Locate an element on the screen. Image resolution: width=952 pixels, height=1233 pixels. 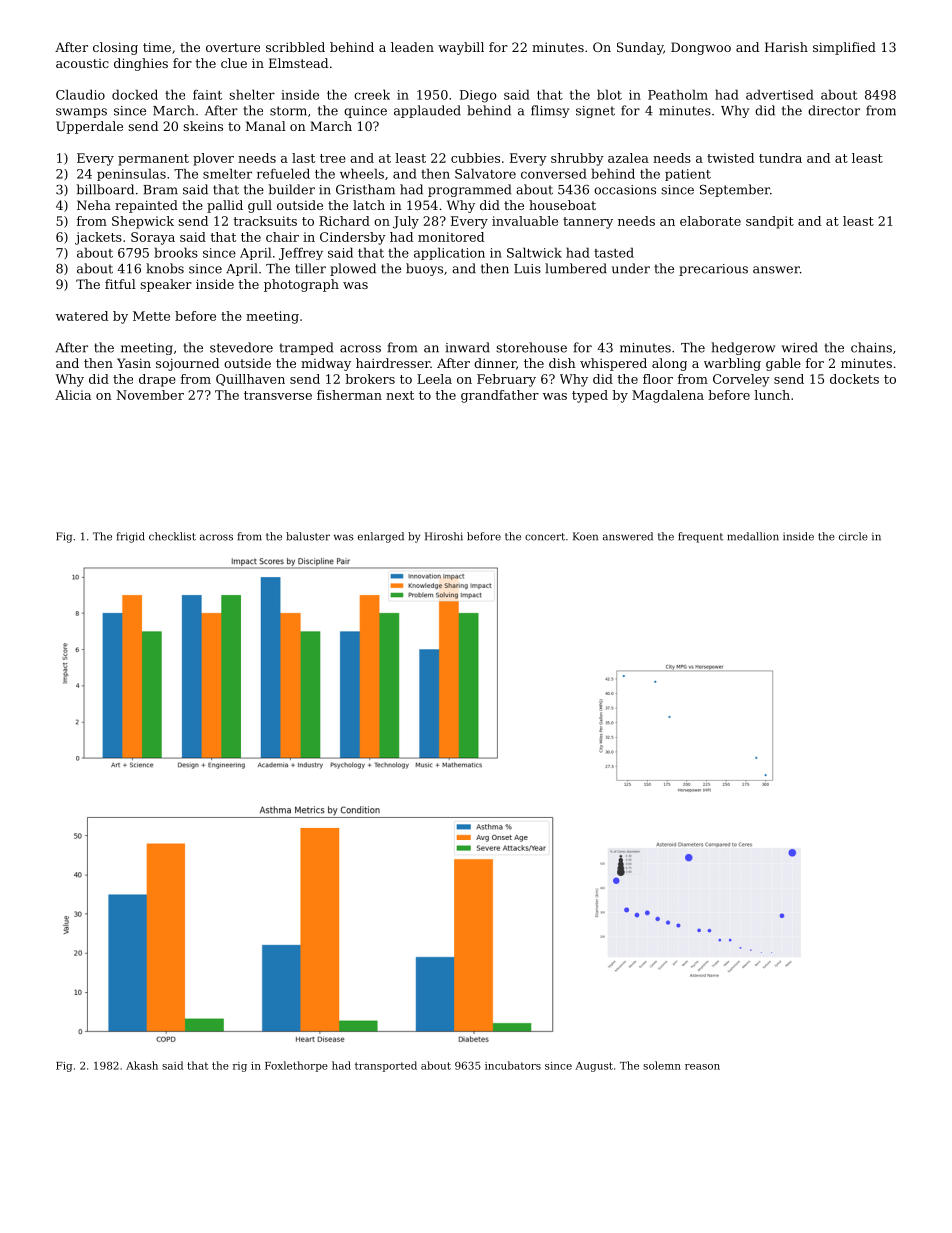
next is located at coordinates (400, 395).
